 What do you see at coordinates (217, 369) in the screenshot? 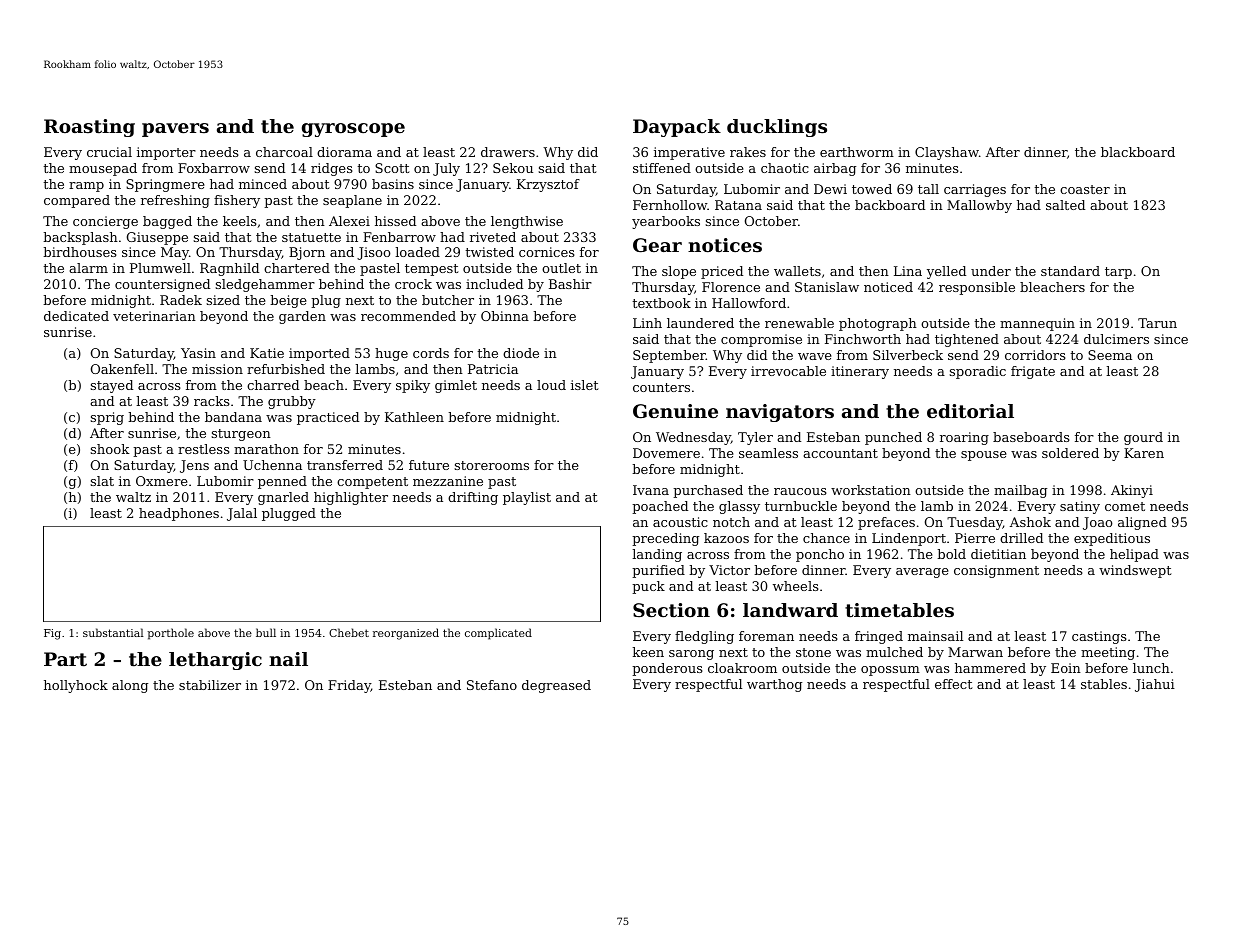
I see `mission` at bounding box center [217, 369].
